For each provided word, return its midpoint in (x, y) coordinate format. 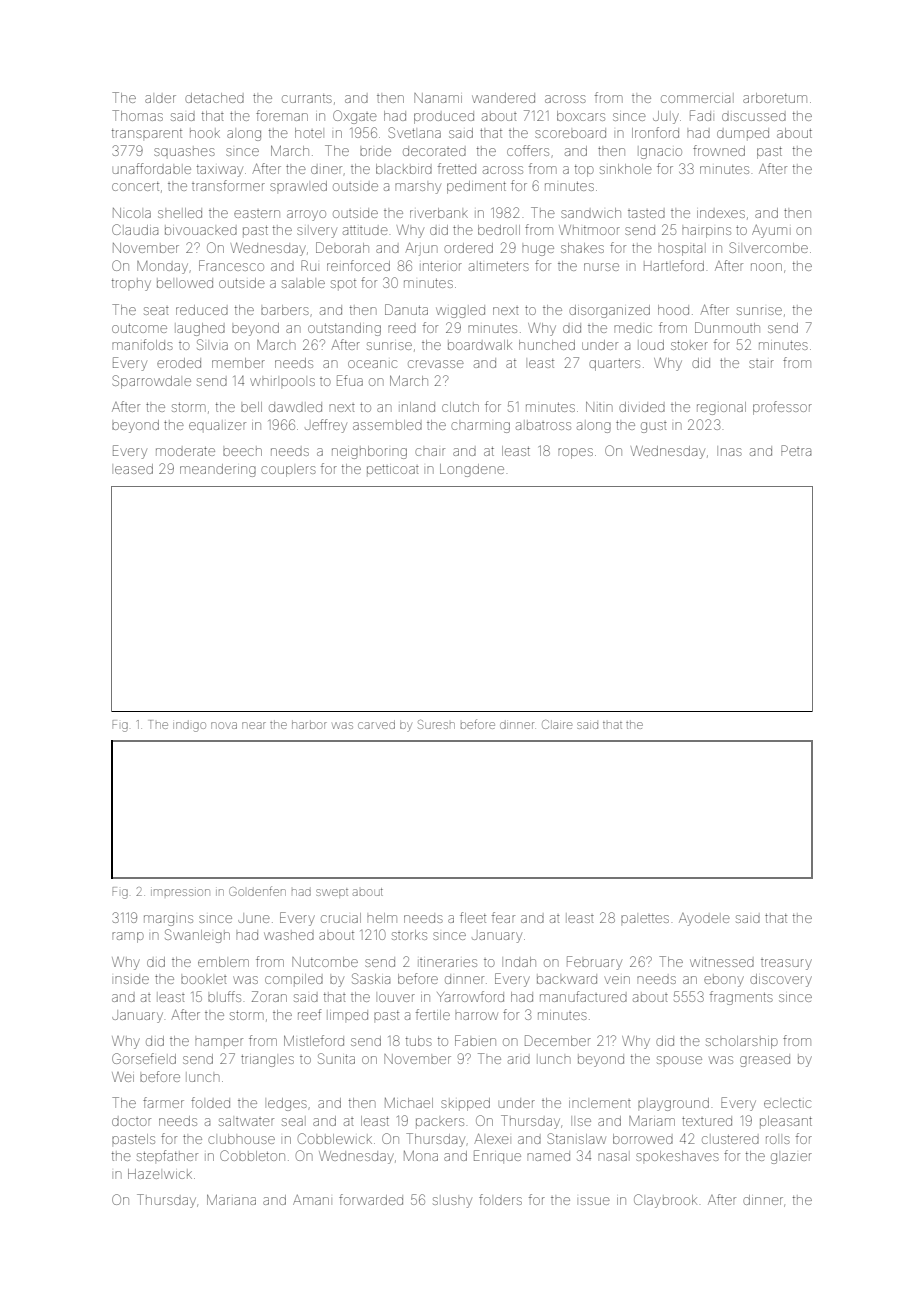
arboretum (775, 98)
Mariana (231, 1200)
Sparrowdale (151, 382)
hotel (308, 133)
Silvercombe (768, 247)
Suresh (436, 724)
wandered (503, 98)
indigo (189, 727)
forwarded (371, 1199)
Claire (557, 724)
